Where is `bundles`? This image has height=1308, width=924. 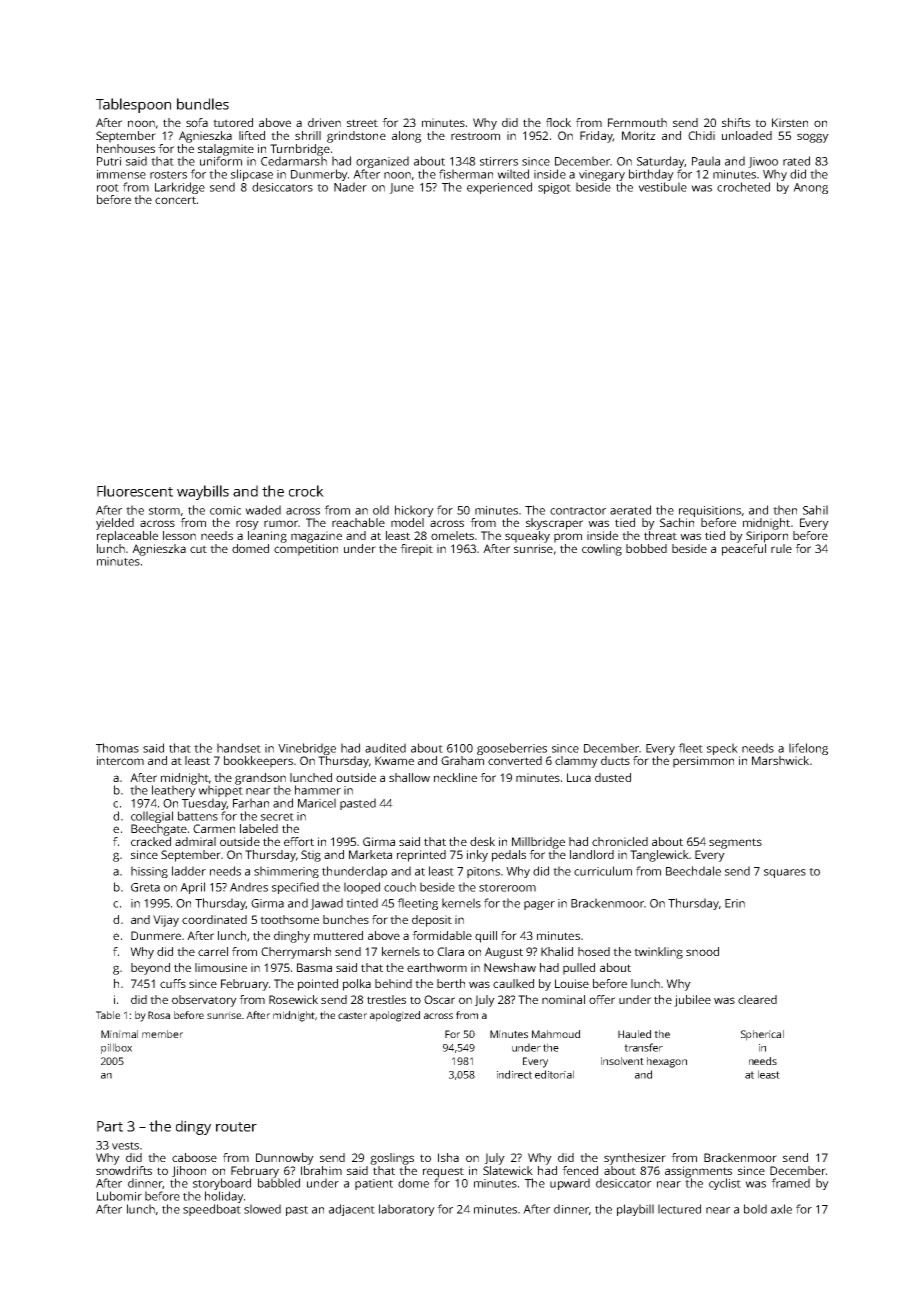
bundles is located at coordinates (203, 104).
